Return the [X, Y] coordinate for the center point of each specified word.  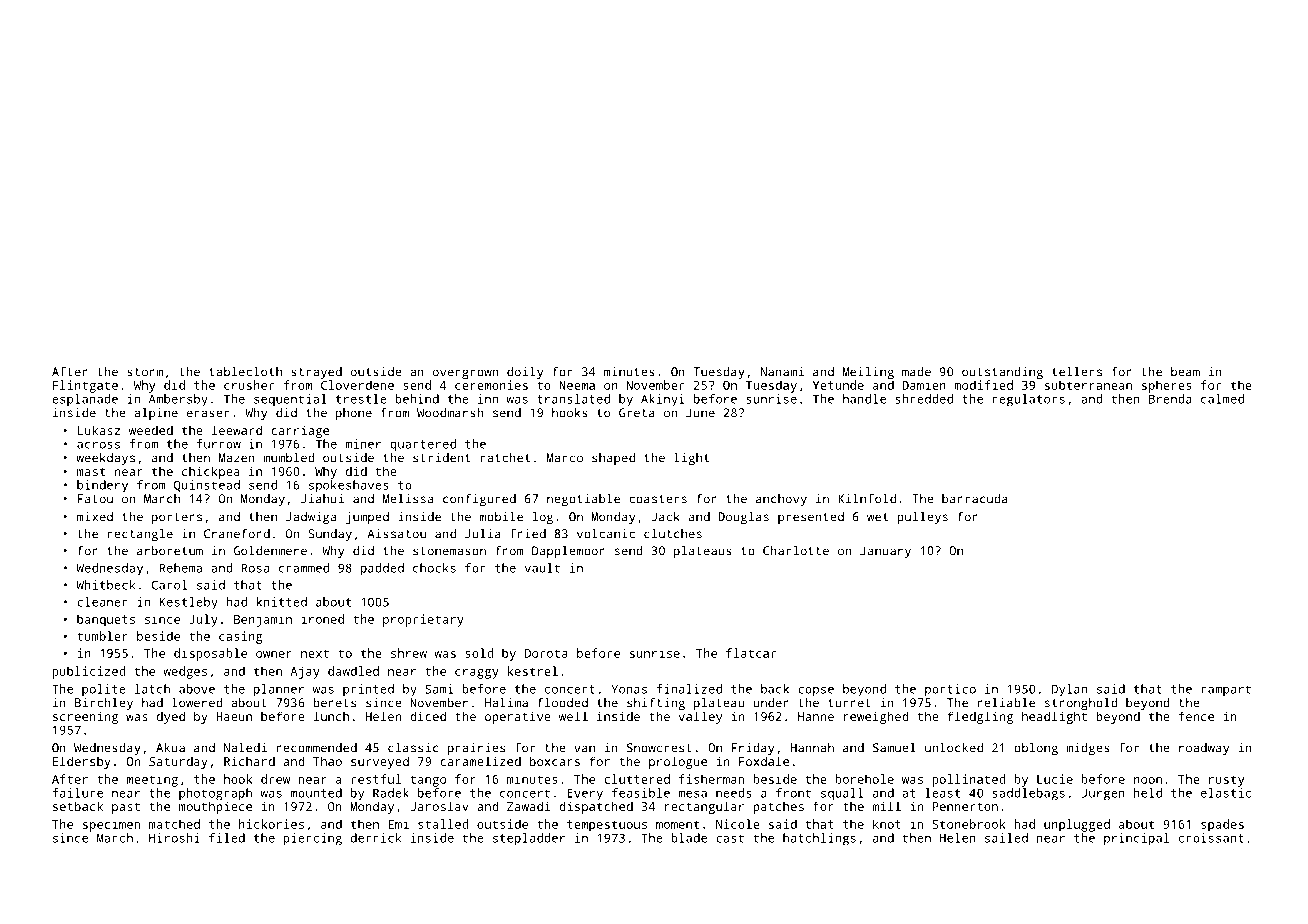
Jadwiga [311, 518]
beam [1185, 372]
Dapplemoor [568, 552]
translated [573, 399]
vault [542, 568]
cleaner [103, 602]
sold [479, 653]
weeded [151, 430]
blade [689, 838]
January [885, 552]
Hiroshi [174, 838]
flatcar [751, 653]
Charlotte [796, 551]
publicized [89, 672]
